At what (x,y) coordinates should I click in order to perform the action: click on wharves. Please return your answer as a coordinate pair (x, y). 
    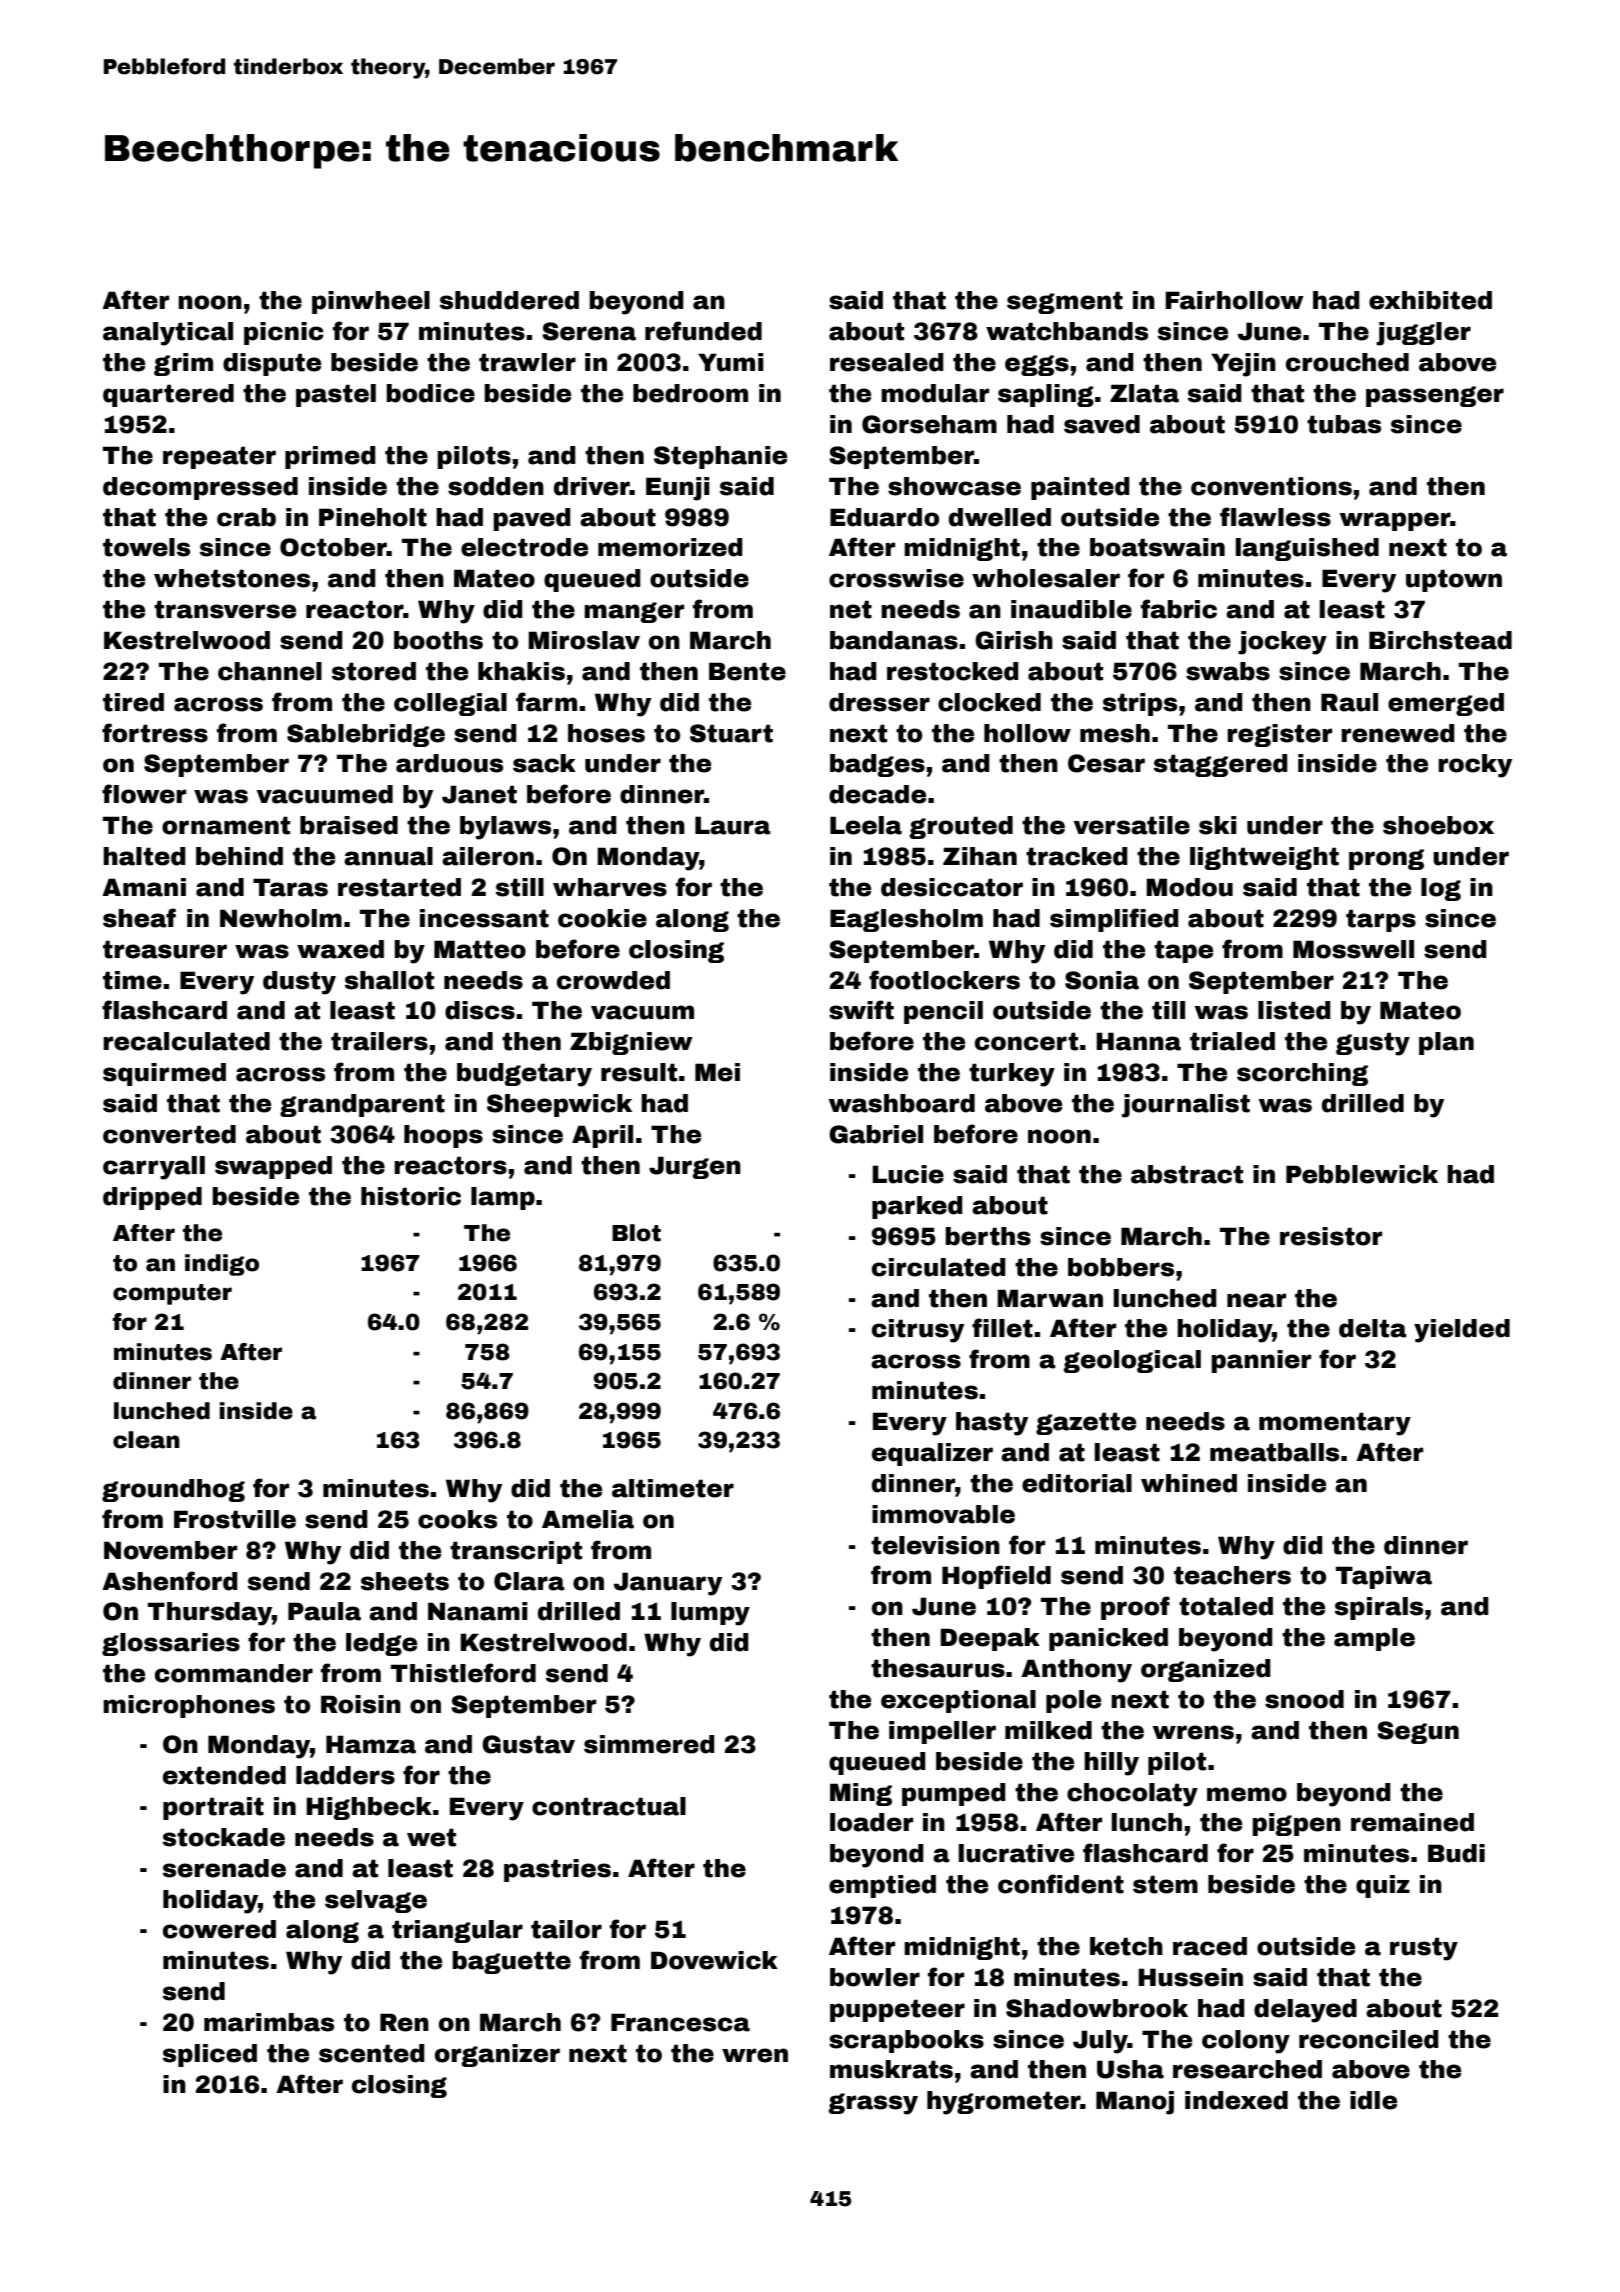
    Looking at the image, I should click on (610, 887).
